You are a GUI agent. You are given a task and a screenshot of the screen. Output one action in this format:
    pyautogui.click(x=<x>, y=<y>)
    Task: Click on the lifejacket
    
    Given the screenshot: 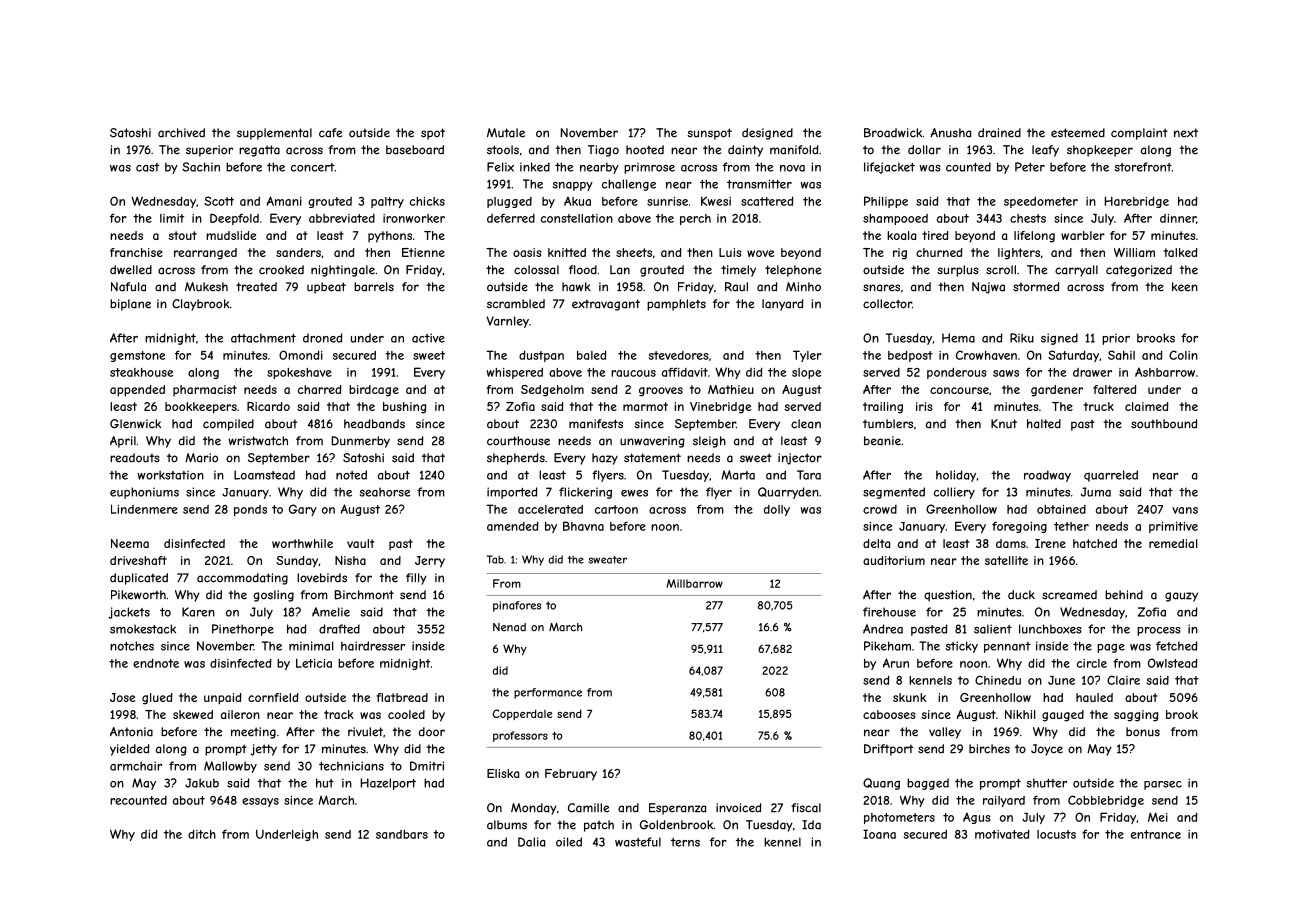 What is the action you would take?
    pyautogui.click(x=889, y=168)
